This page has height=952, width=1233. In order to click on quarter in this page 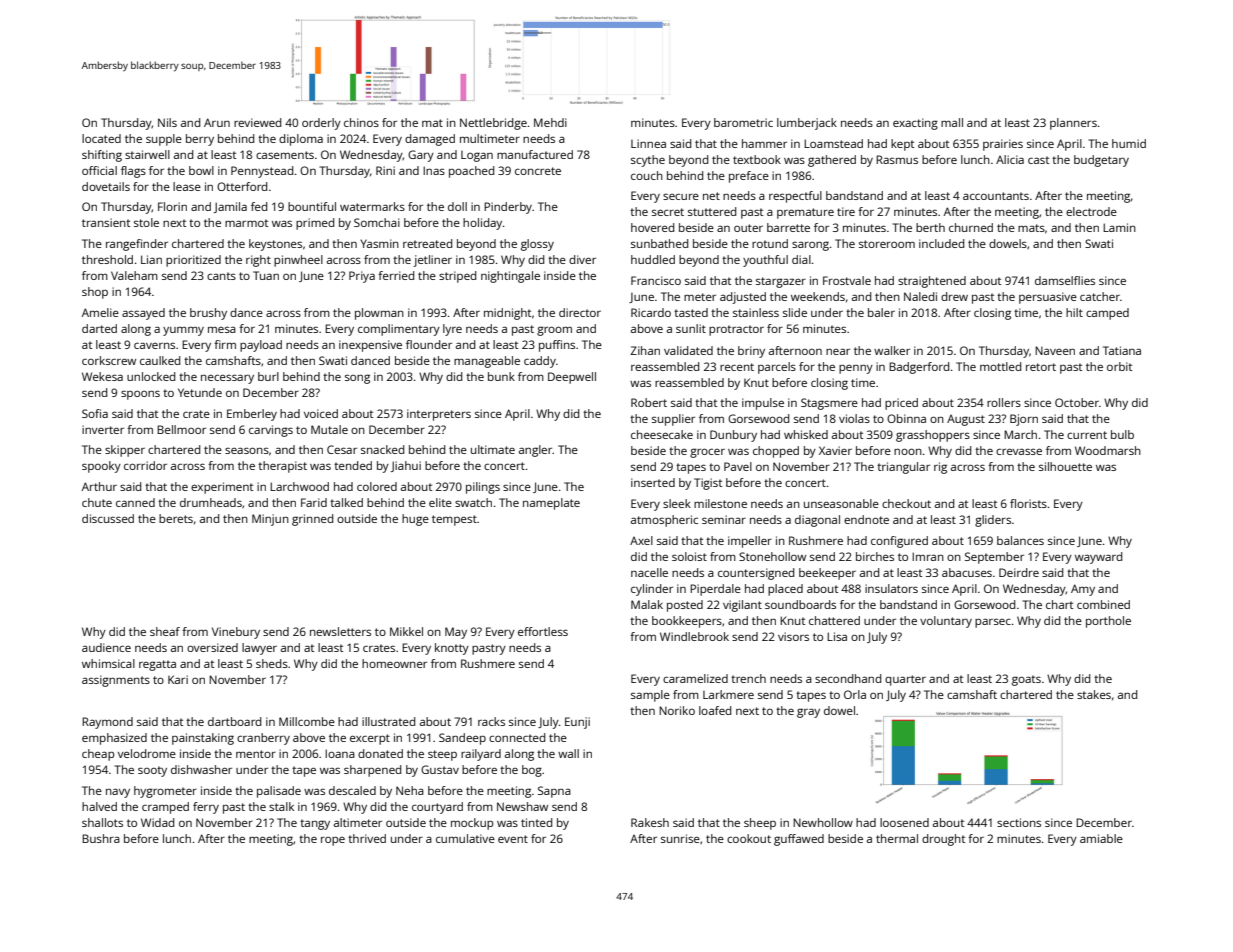, I will do `click(905, 680)`.
